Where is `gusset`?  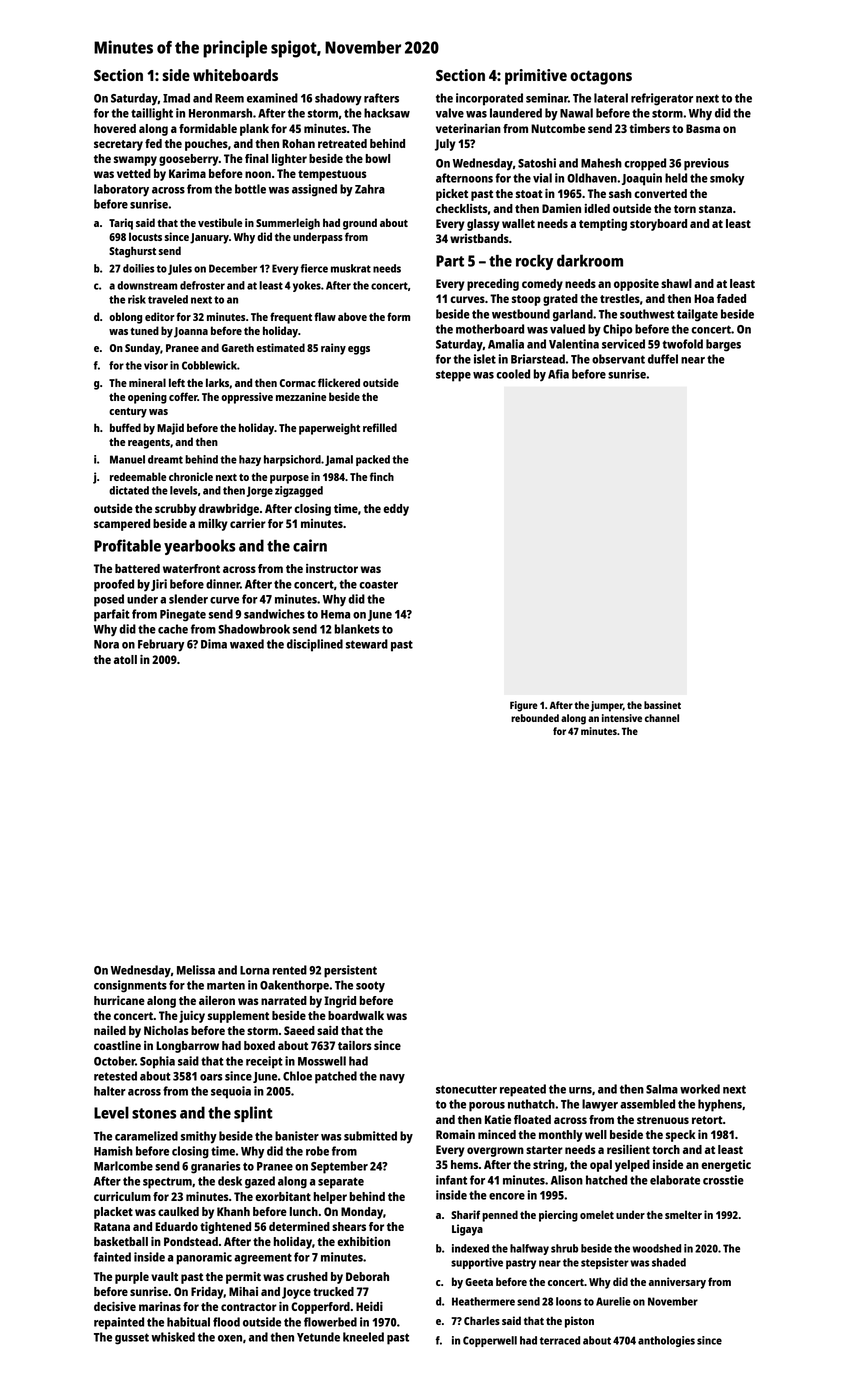
gusset is located at coordinates (132, 1339).
